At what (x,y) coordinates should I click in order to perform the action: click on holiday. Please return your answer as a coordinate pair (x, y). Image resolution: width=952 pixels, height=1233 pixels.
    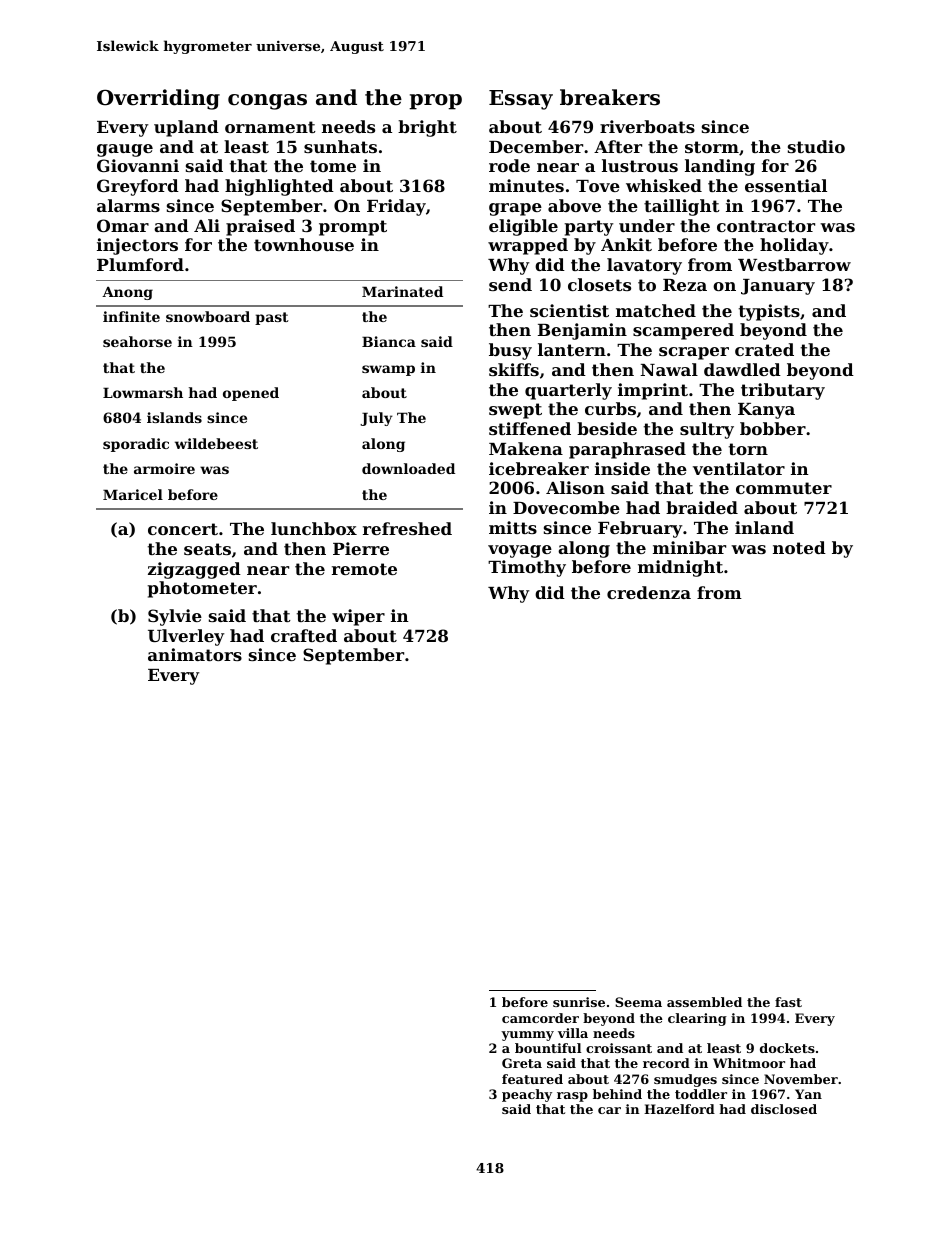
    Looking at the image, I should click on (794, 246).
